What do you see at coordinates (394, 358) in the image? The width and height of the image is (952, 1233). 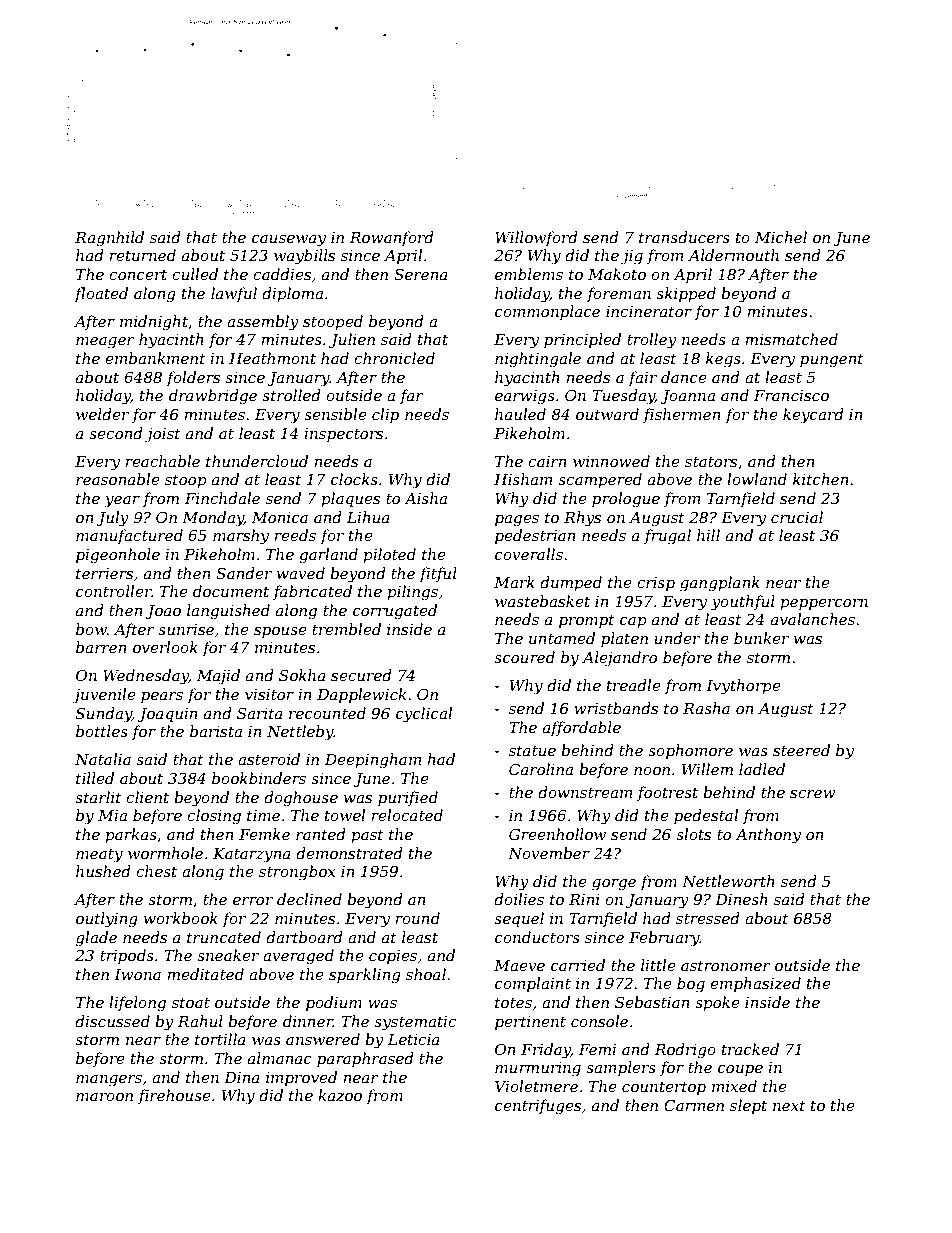 I see `chronicled` at bounding box center [394, 358].
